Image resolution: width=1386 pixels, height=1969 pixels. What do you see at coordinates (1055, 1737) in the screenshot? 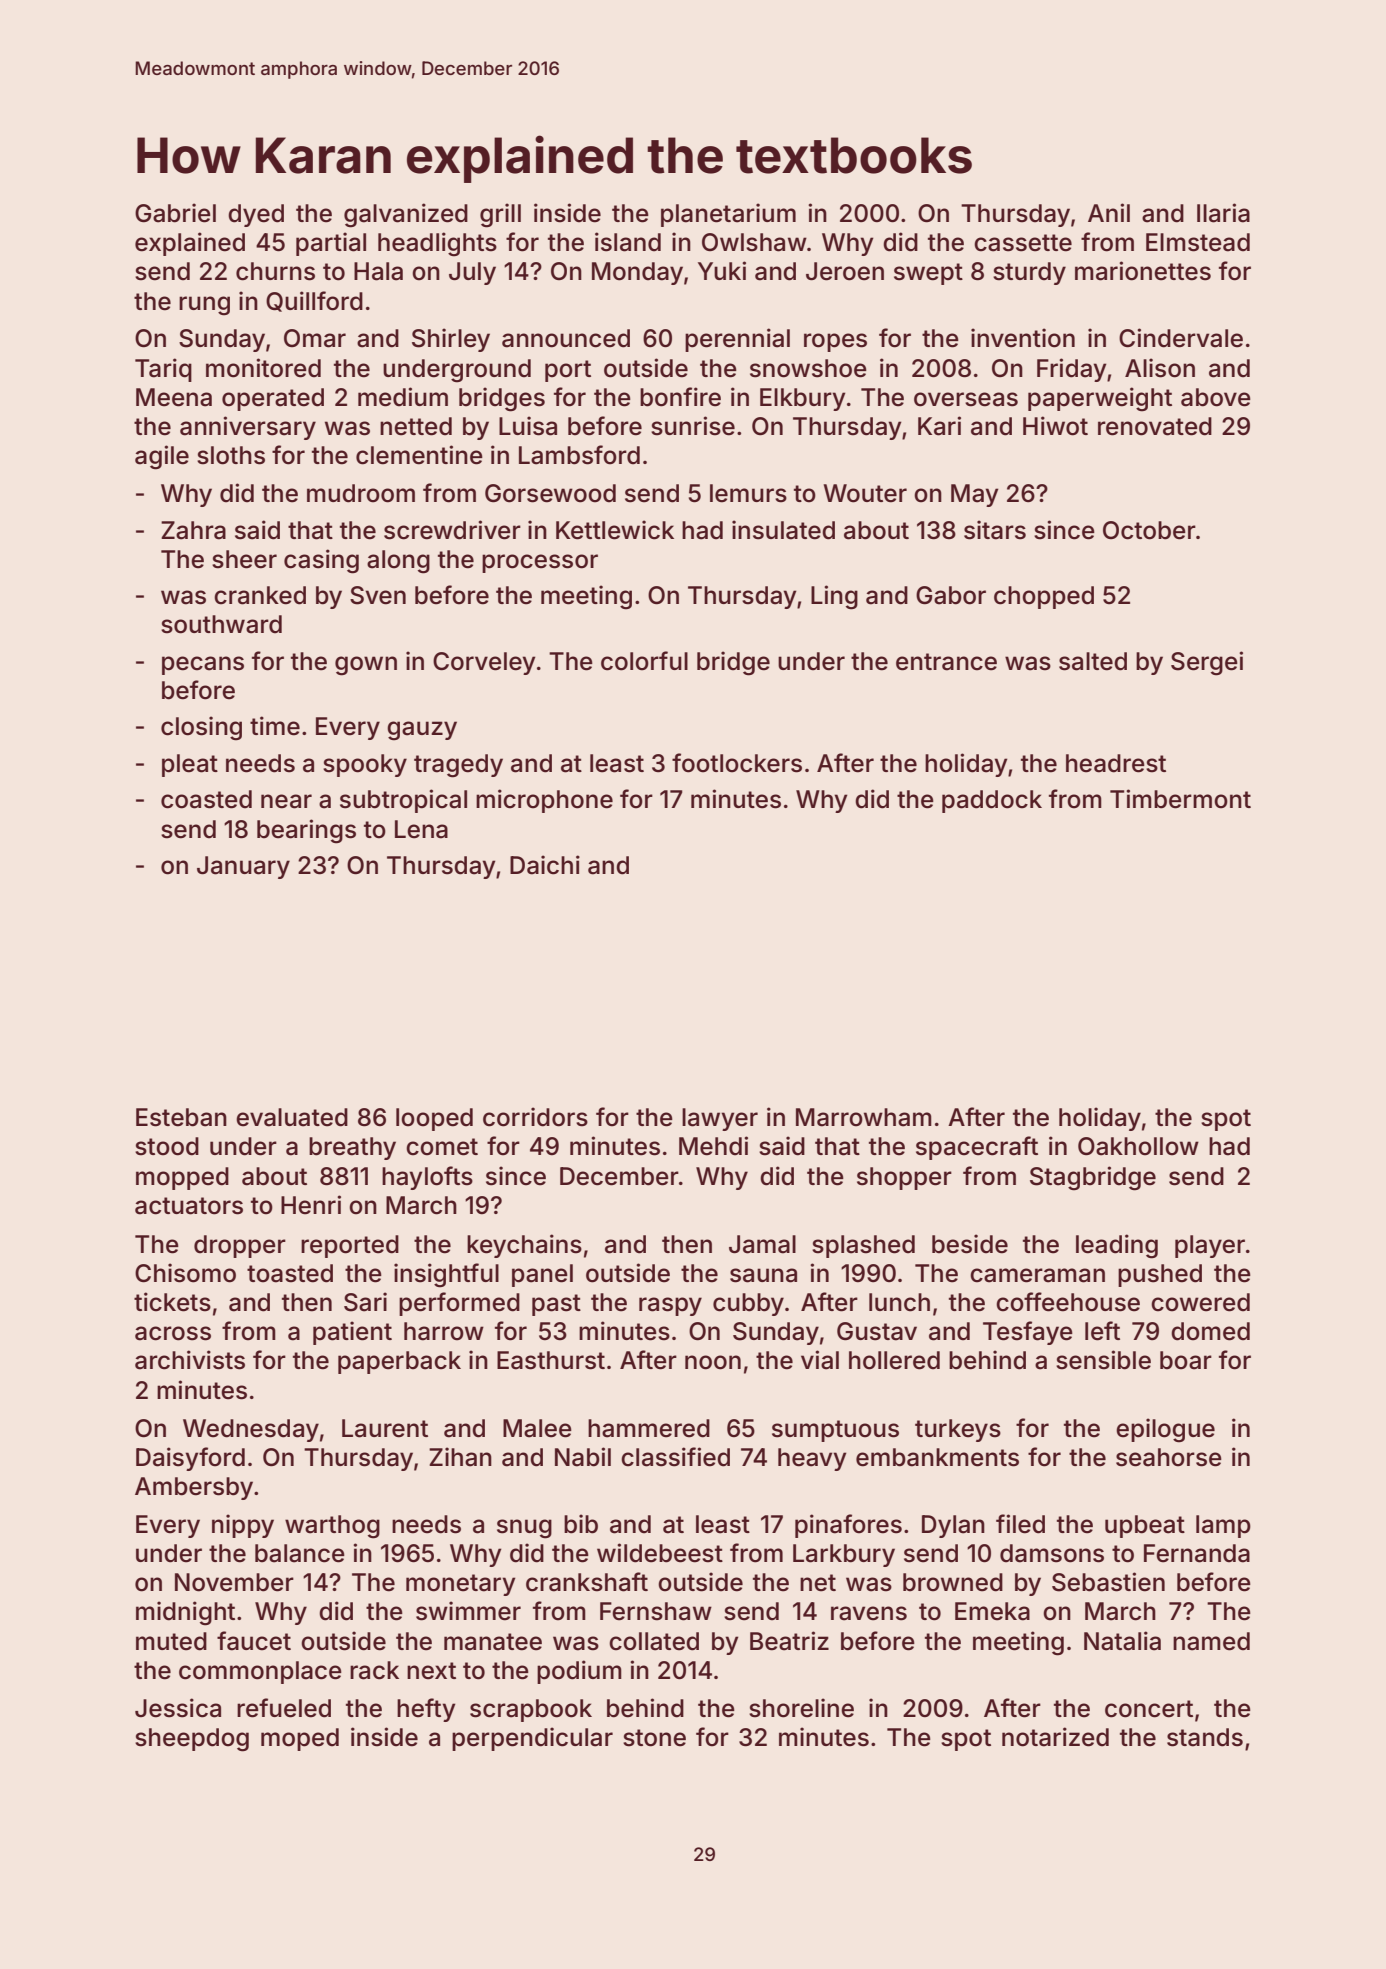
I see `notarized` at bounding box center [1055, 1737].
